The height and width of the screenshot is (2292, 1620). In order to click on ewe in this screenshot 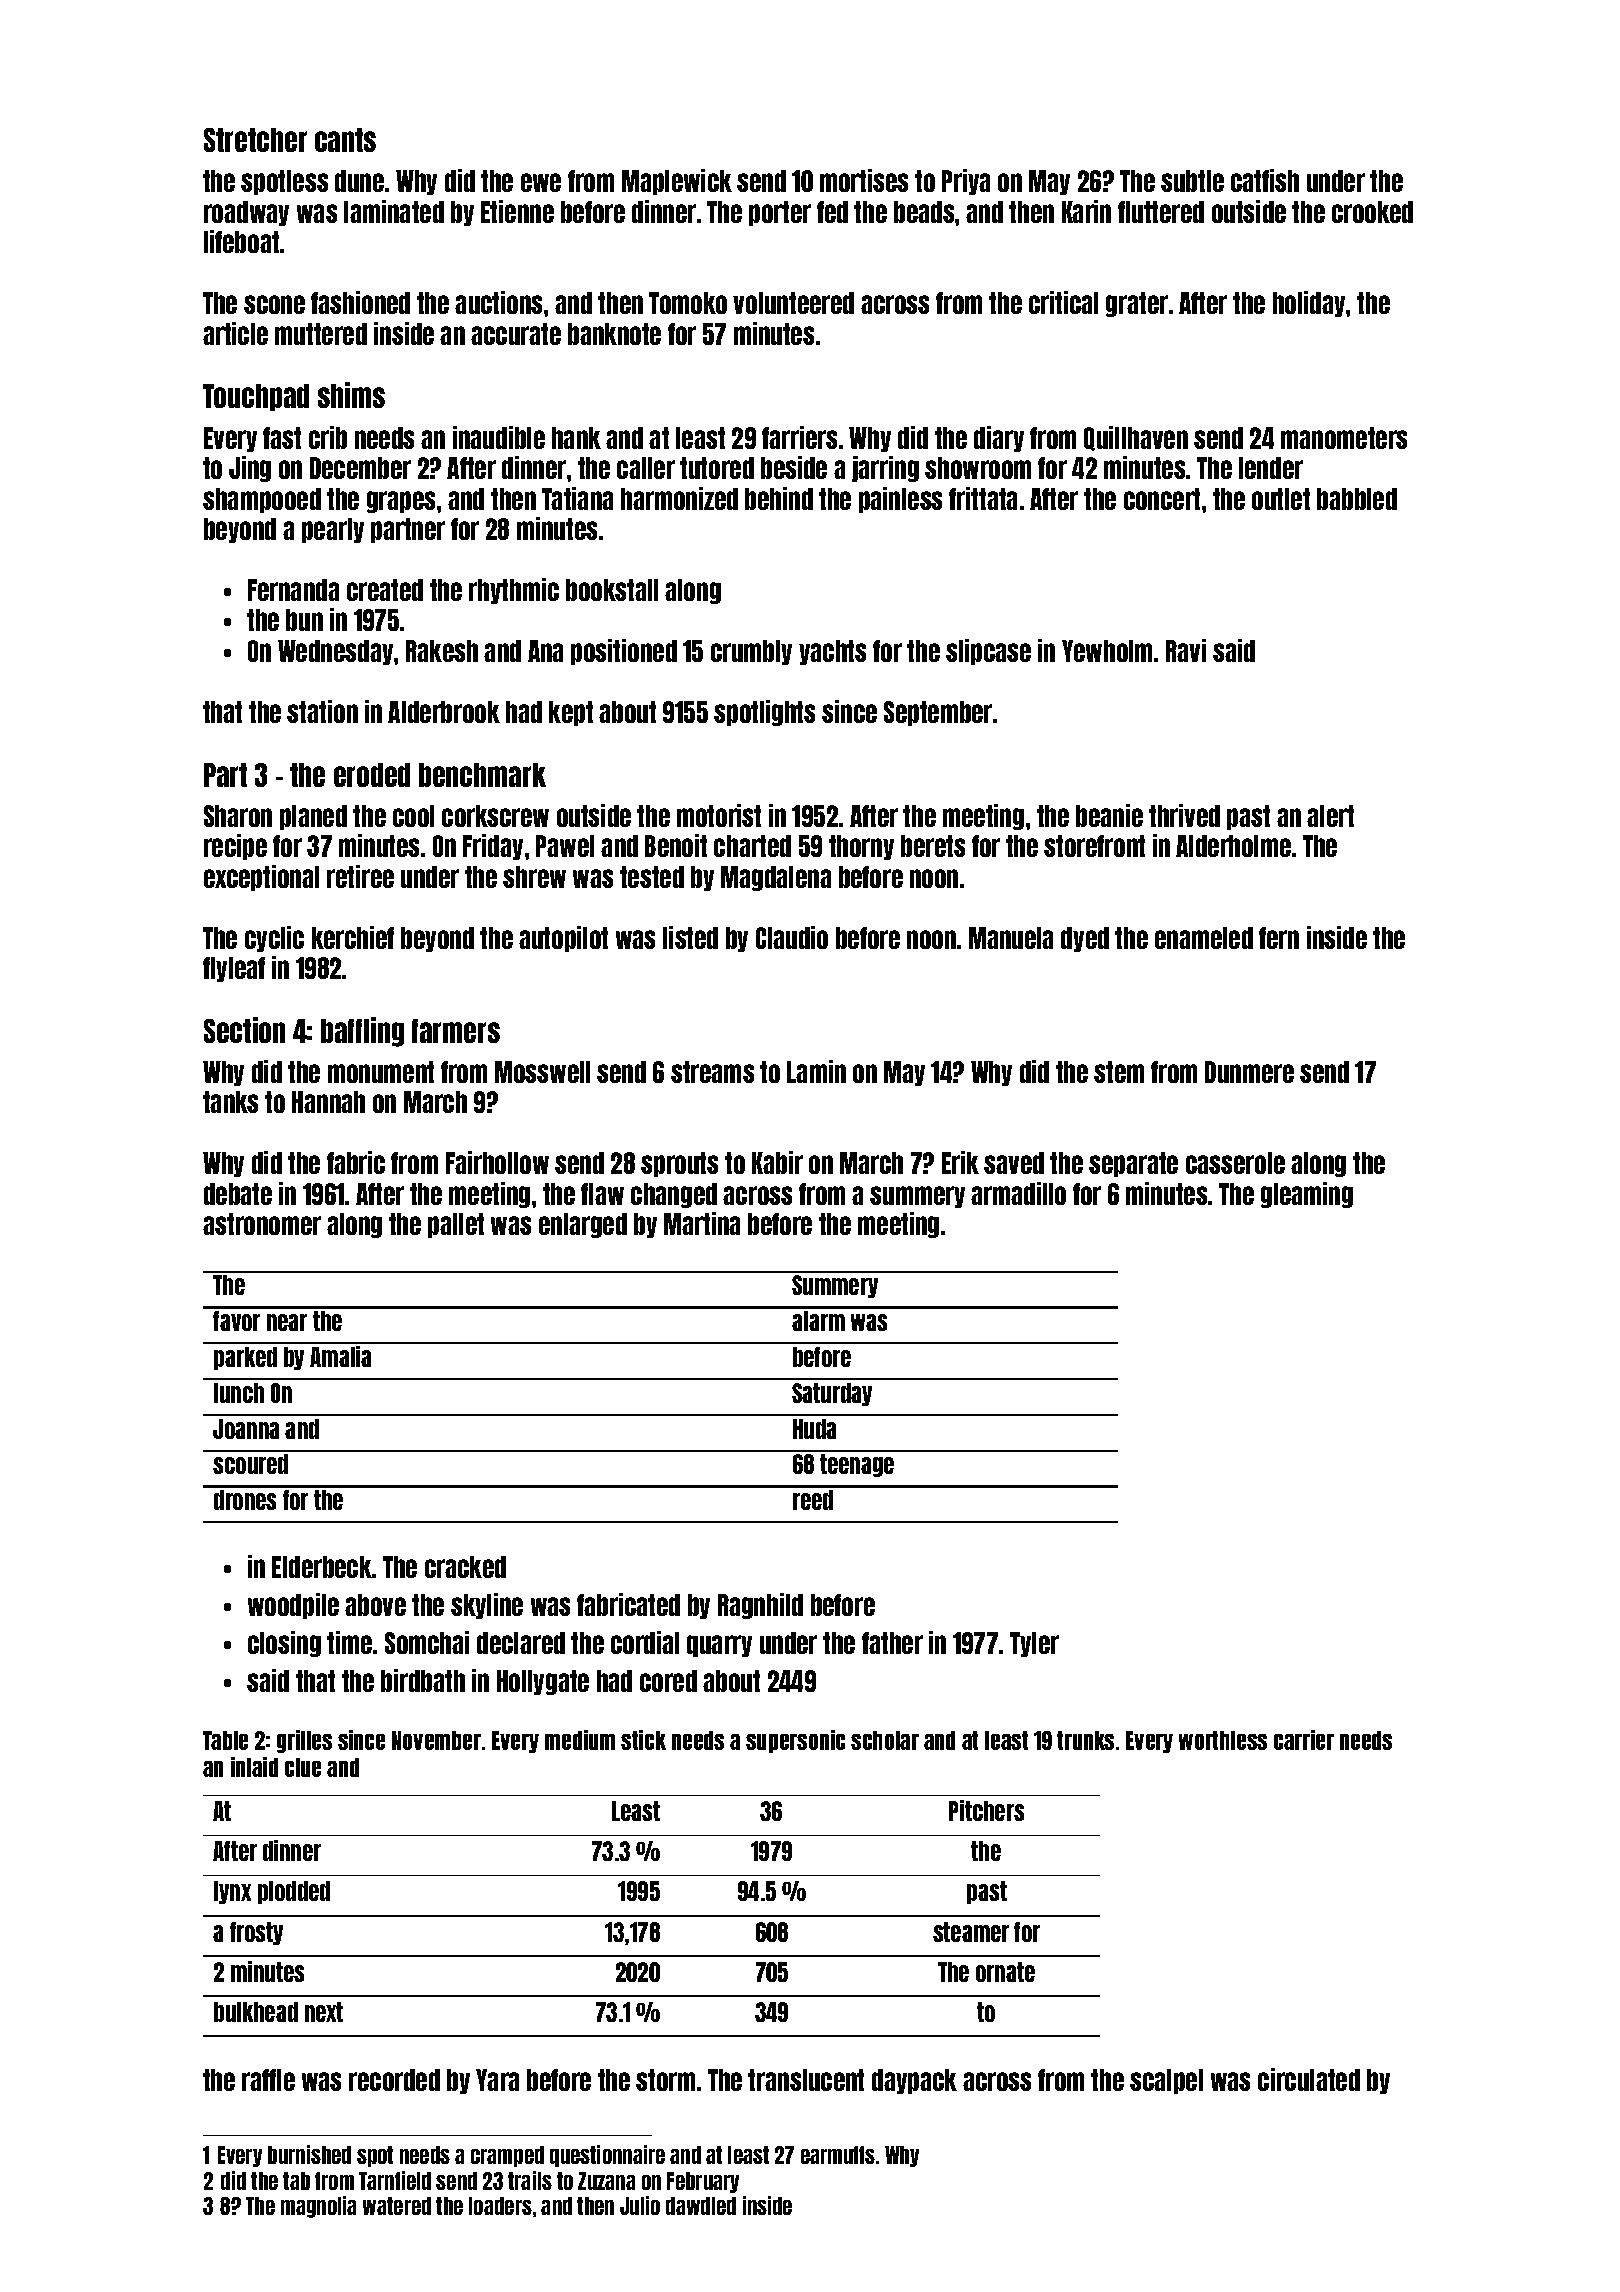, I will do `click(541, 182)`.
